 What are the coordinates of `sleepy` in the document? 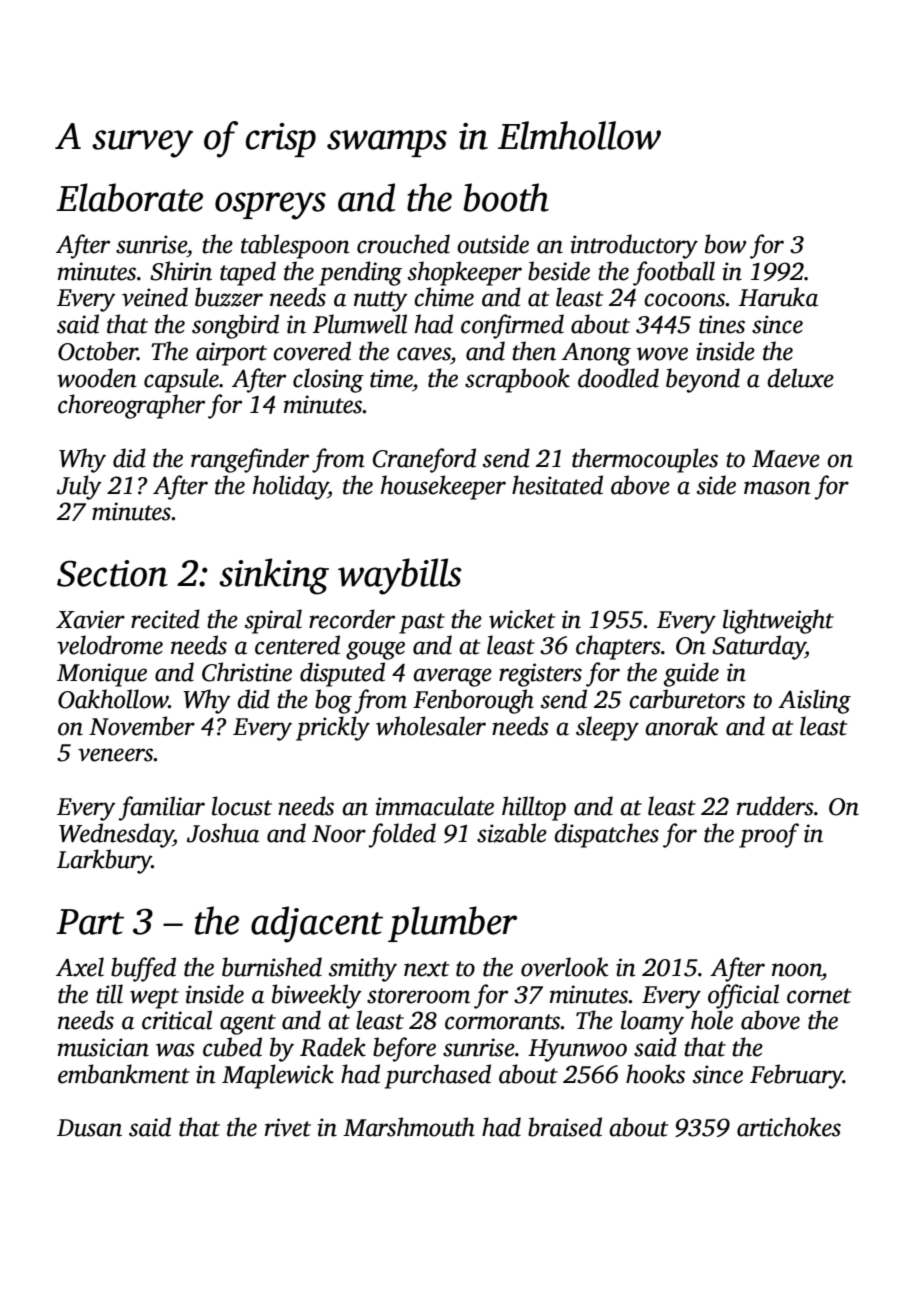 It's located at (607, 728).
